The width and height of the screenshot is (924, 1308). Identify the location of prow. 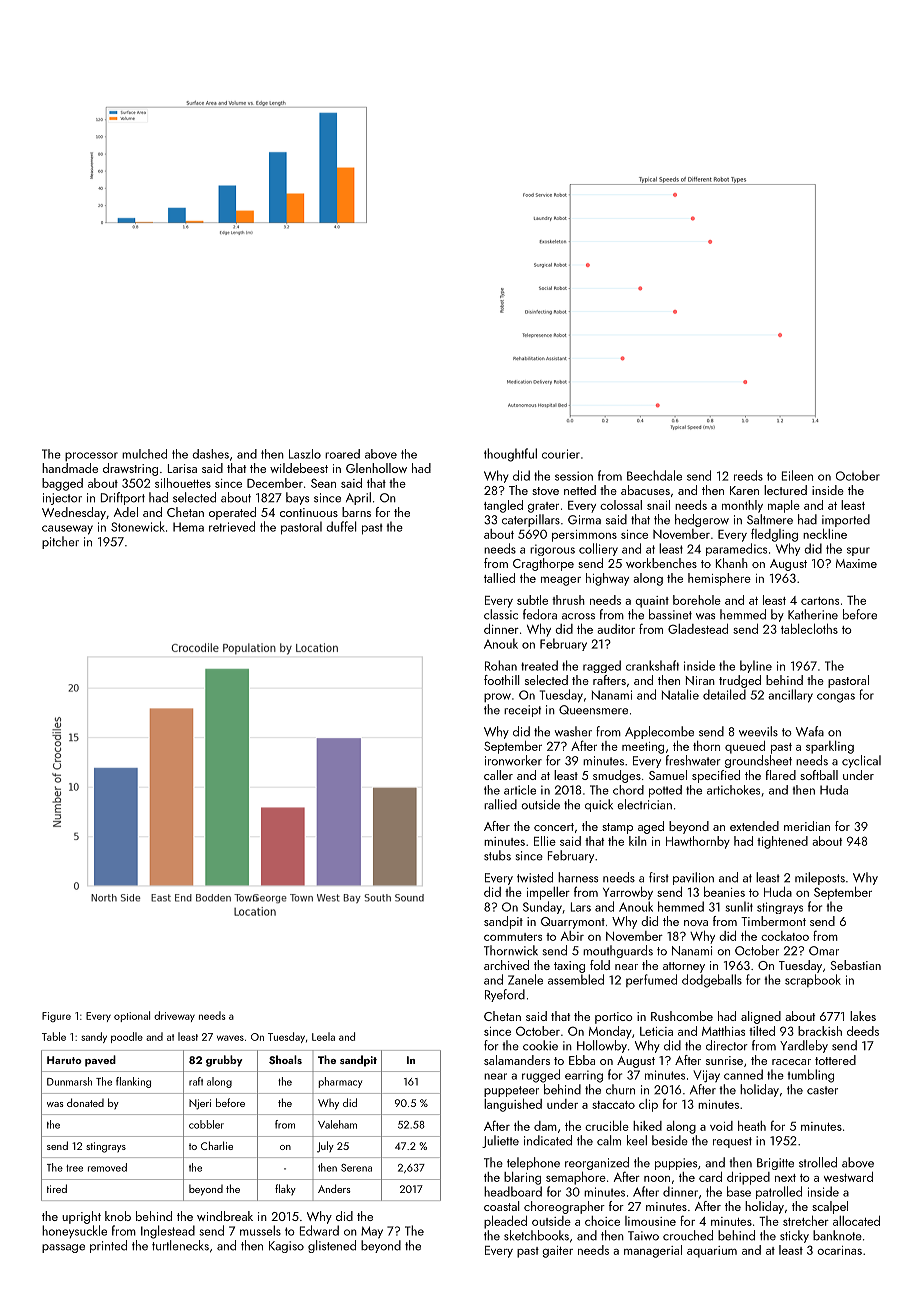
(497, 697).
